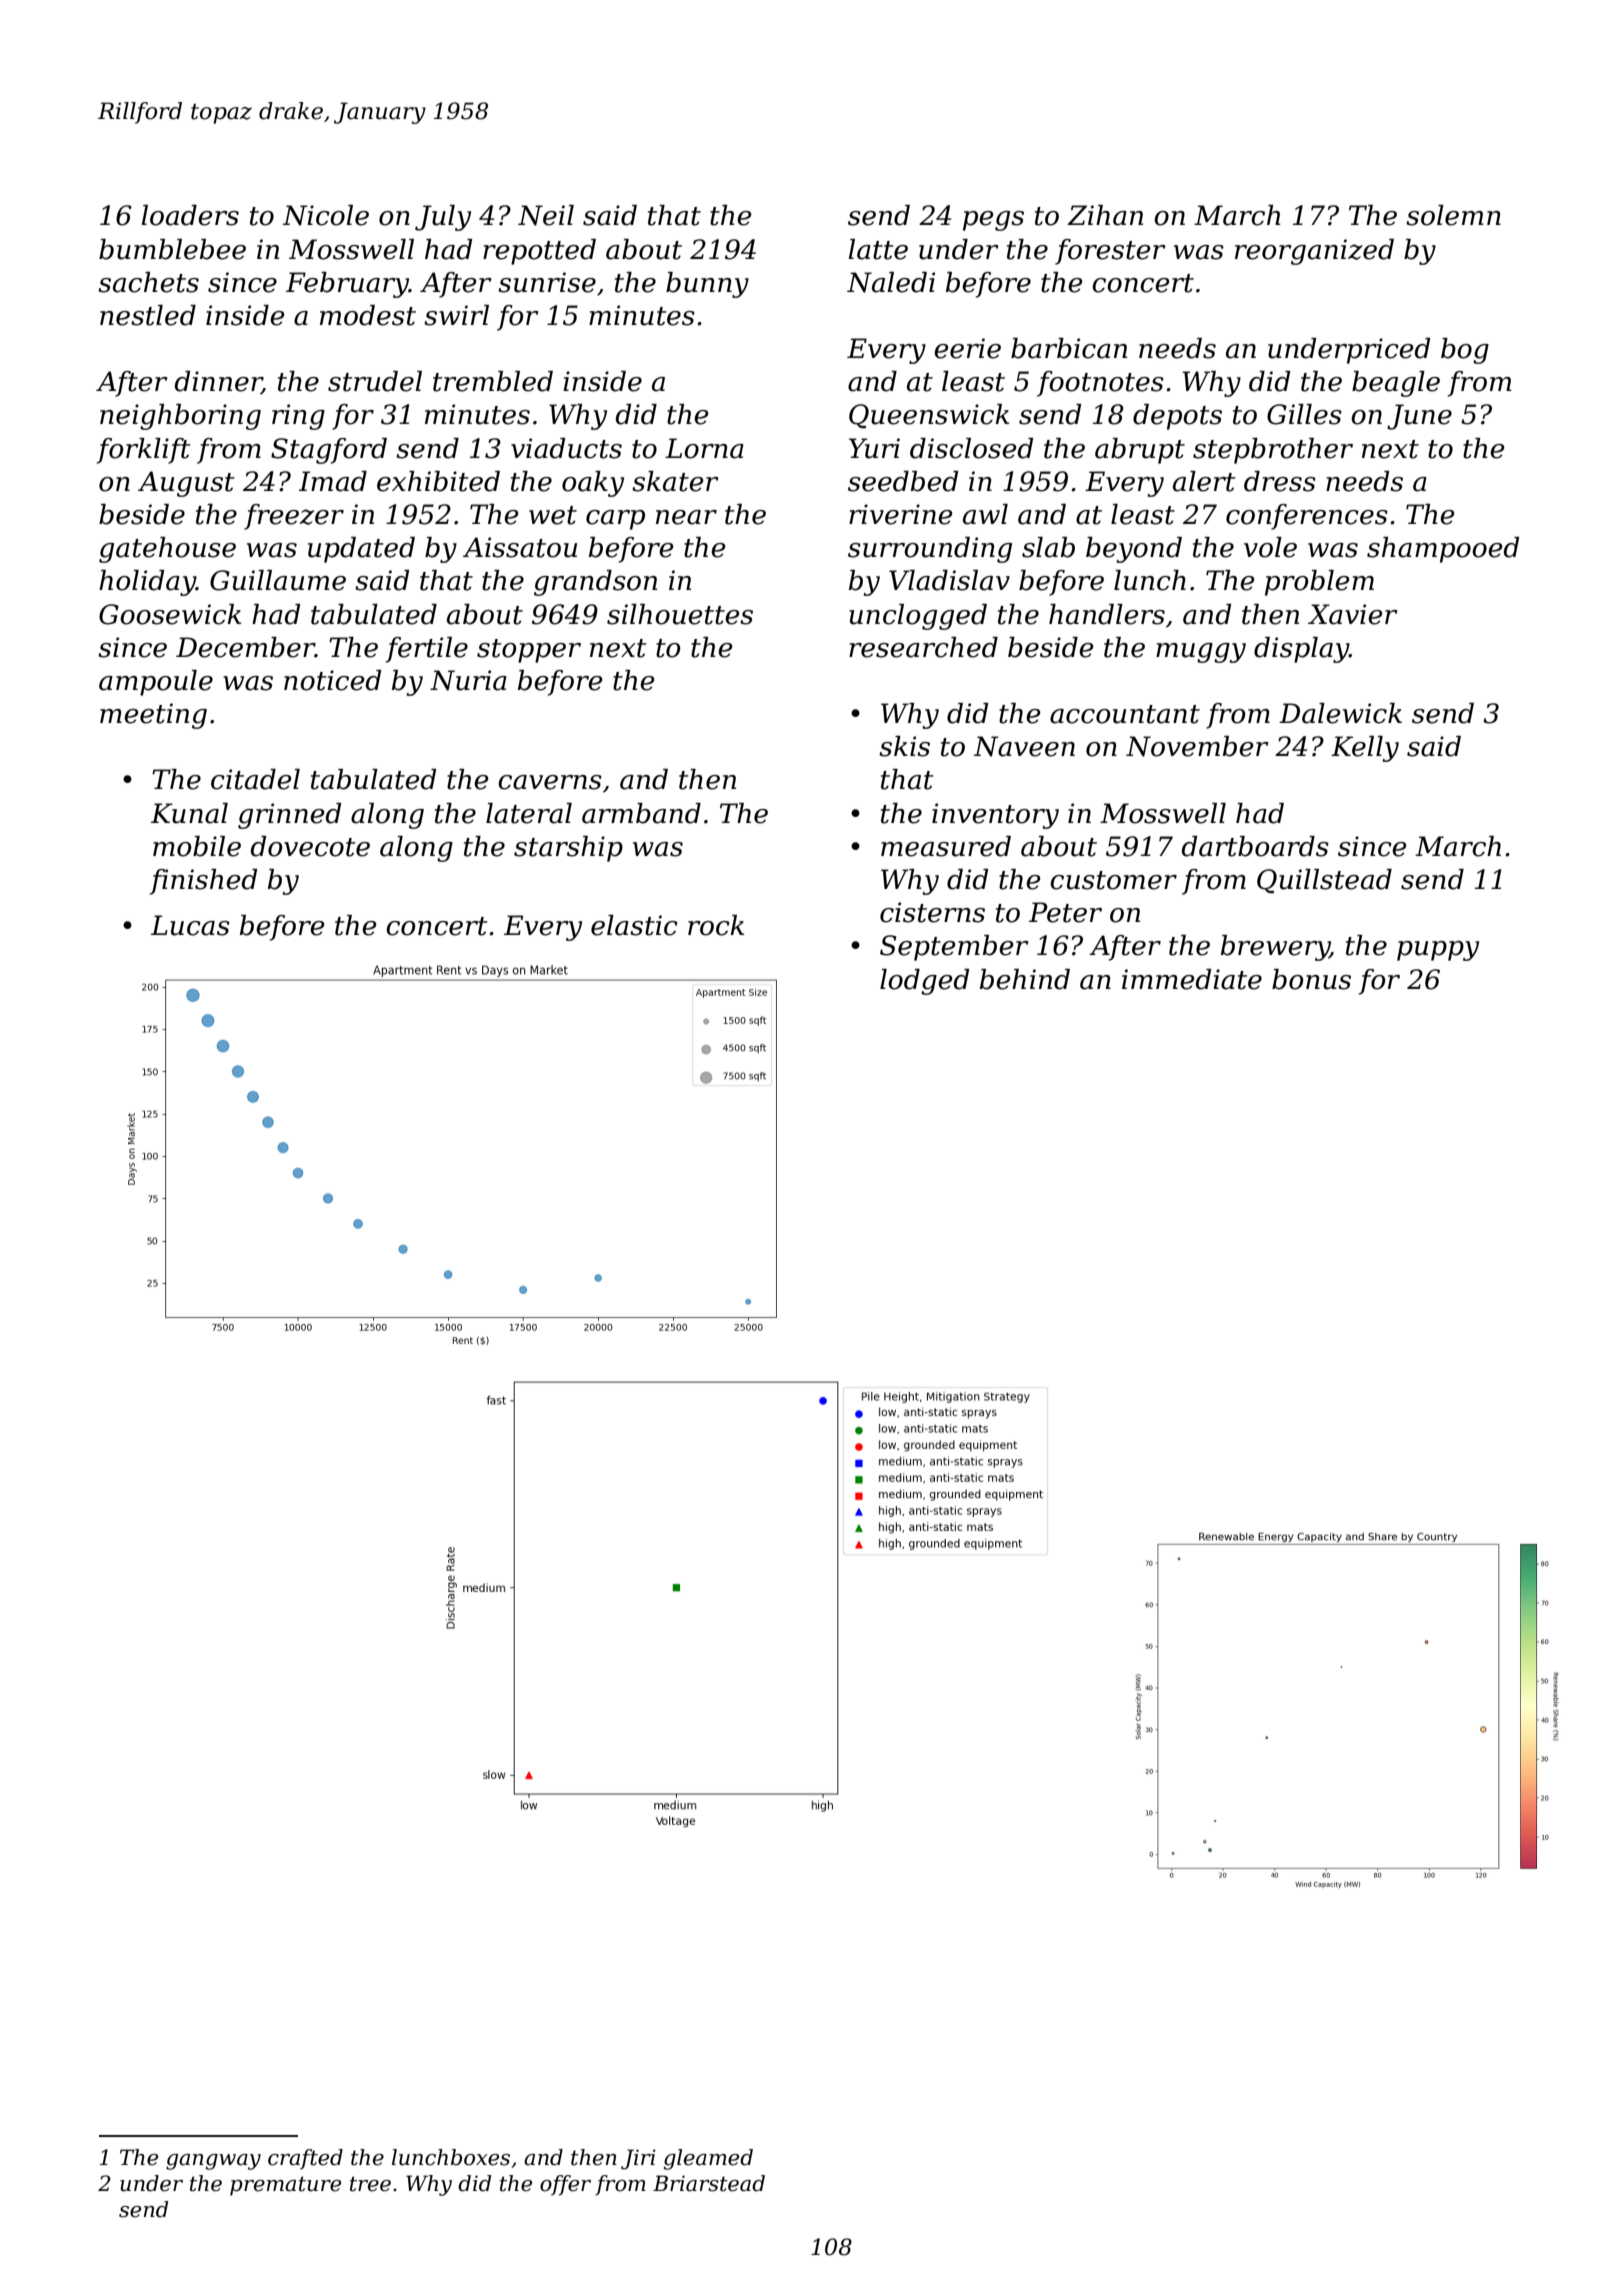 This image has height=2292, width=1620. What do you see at coordinates (708, 2159) in the image?
I see `gleamed` at bounding box center [708, 2159].
